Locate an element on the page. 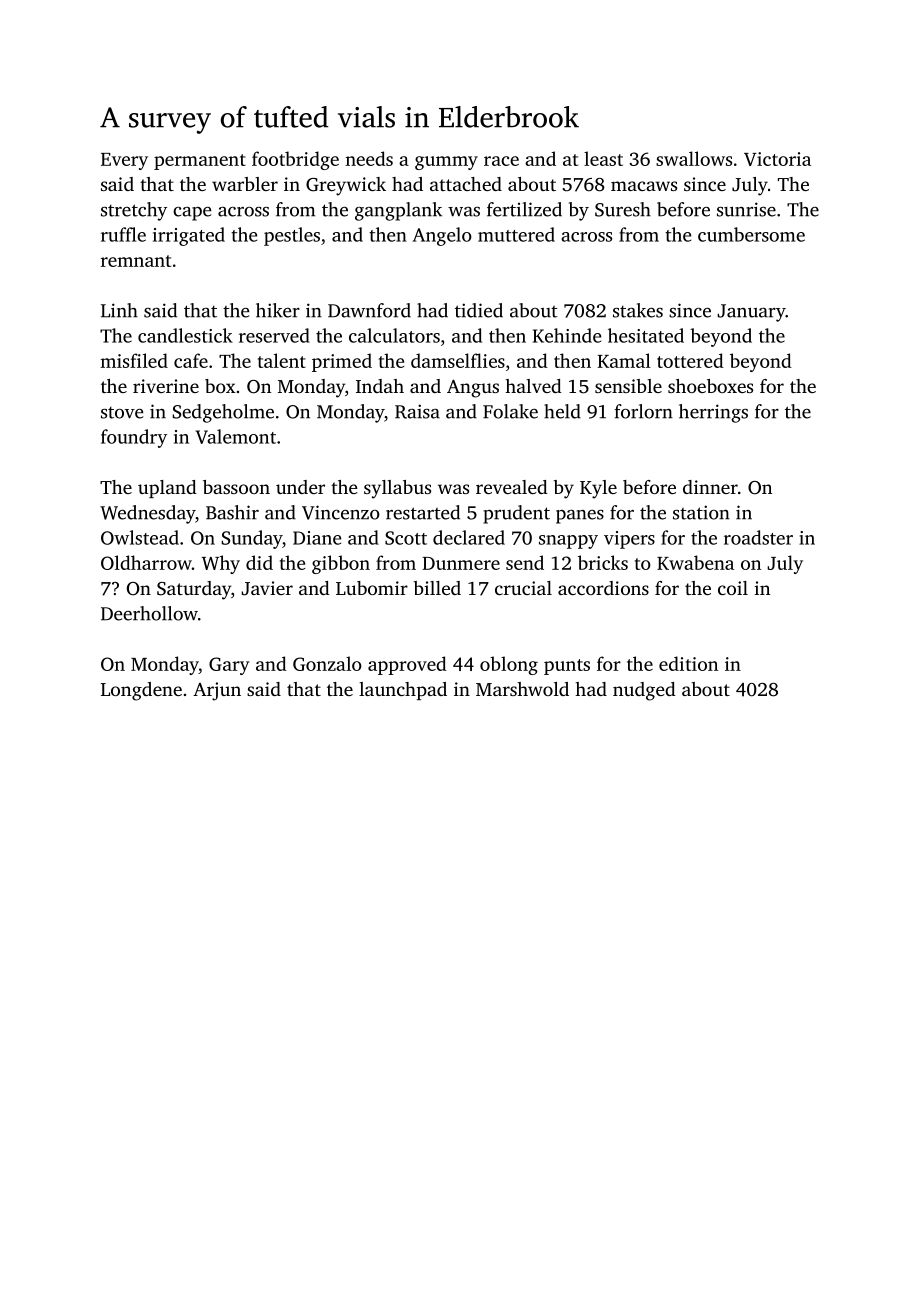 This image has width=924, height=1311. roadster is located at coordinates (758, 537).
